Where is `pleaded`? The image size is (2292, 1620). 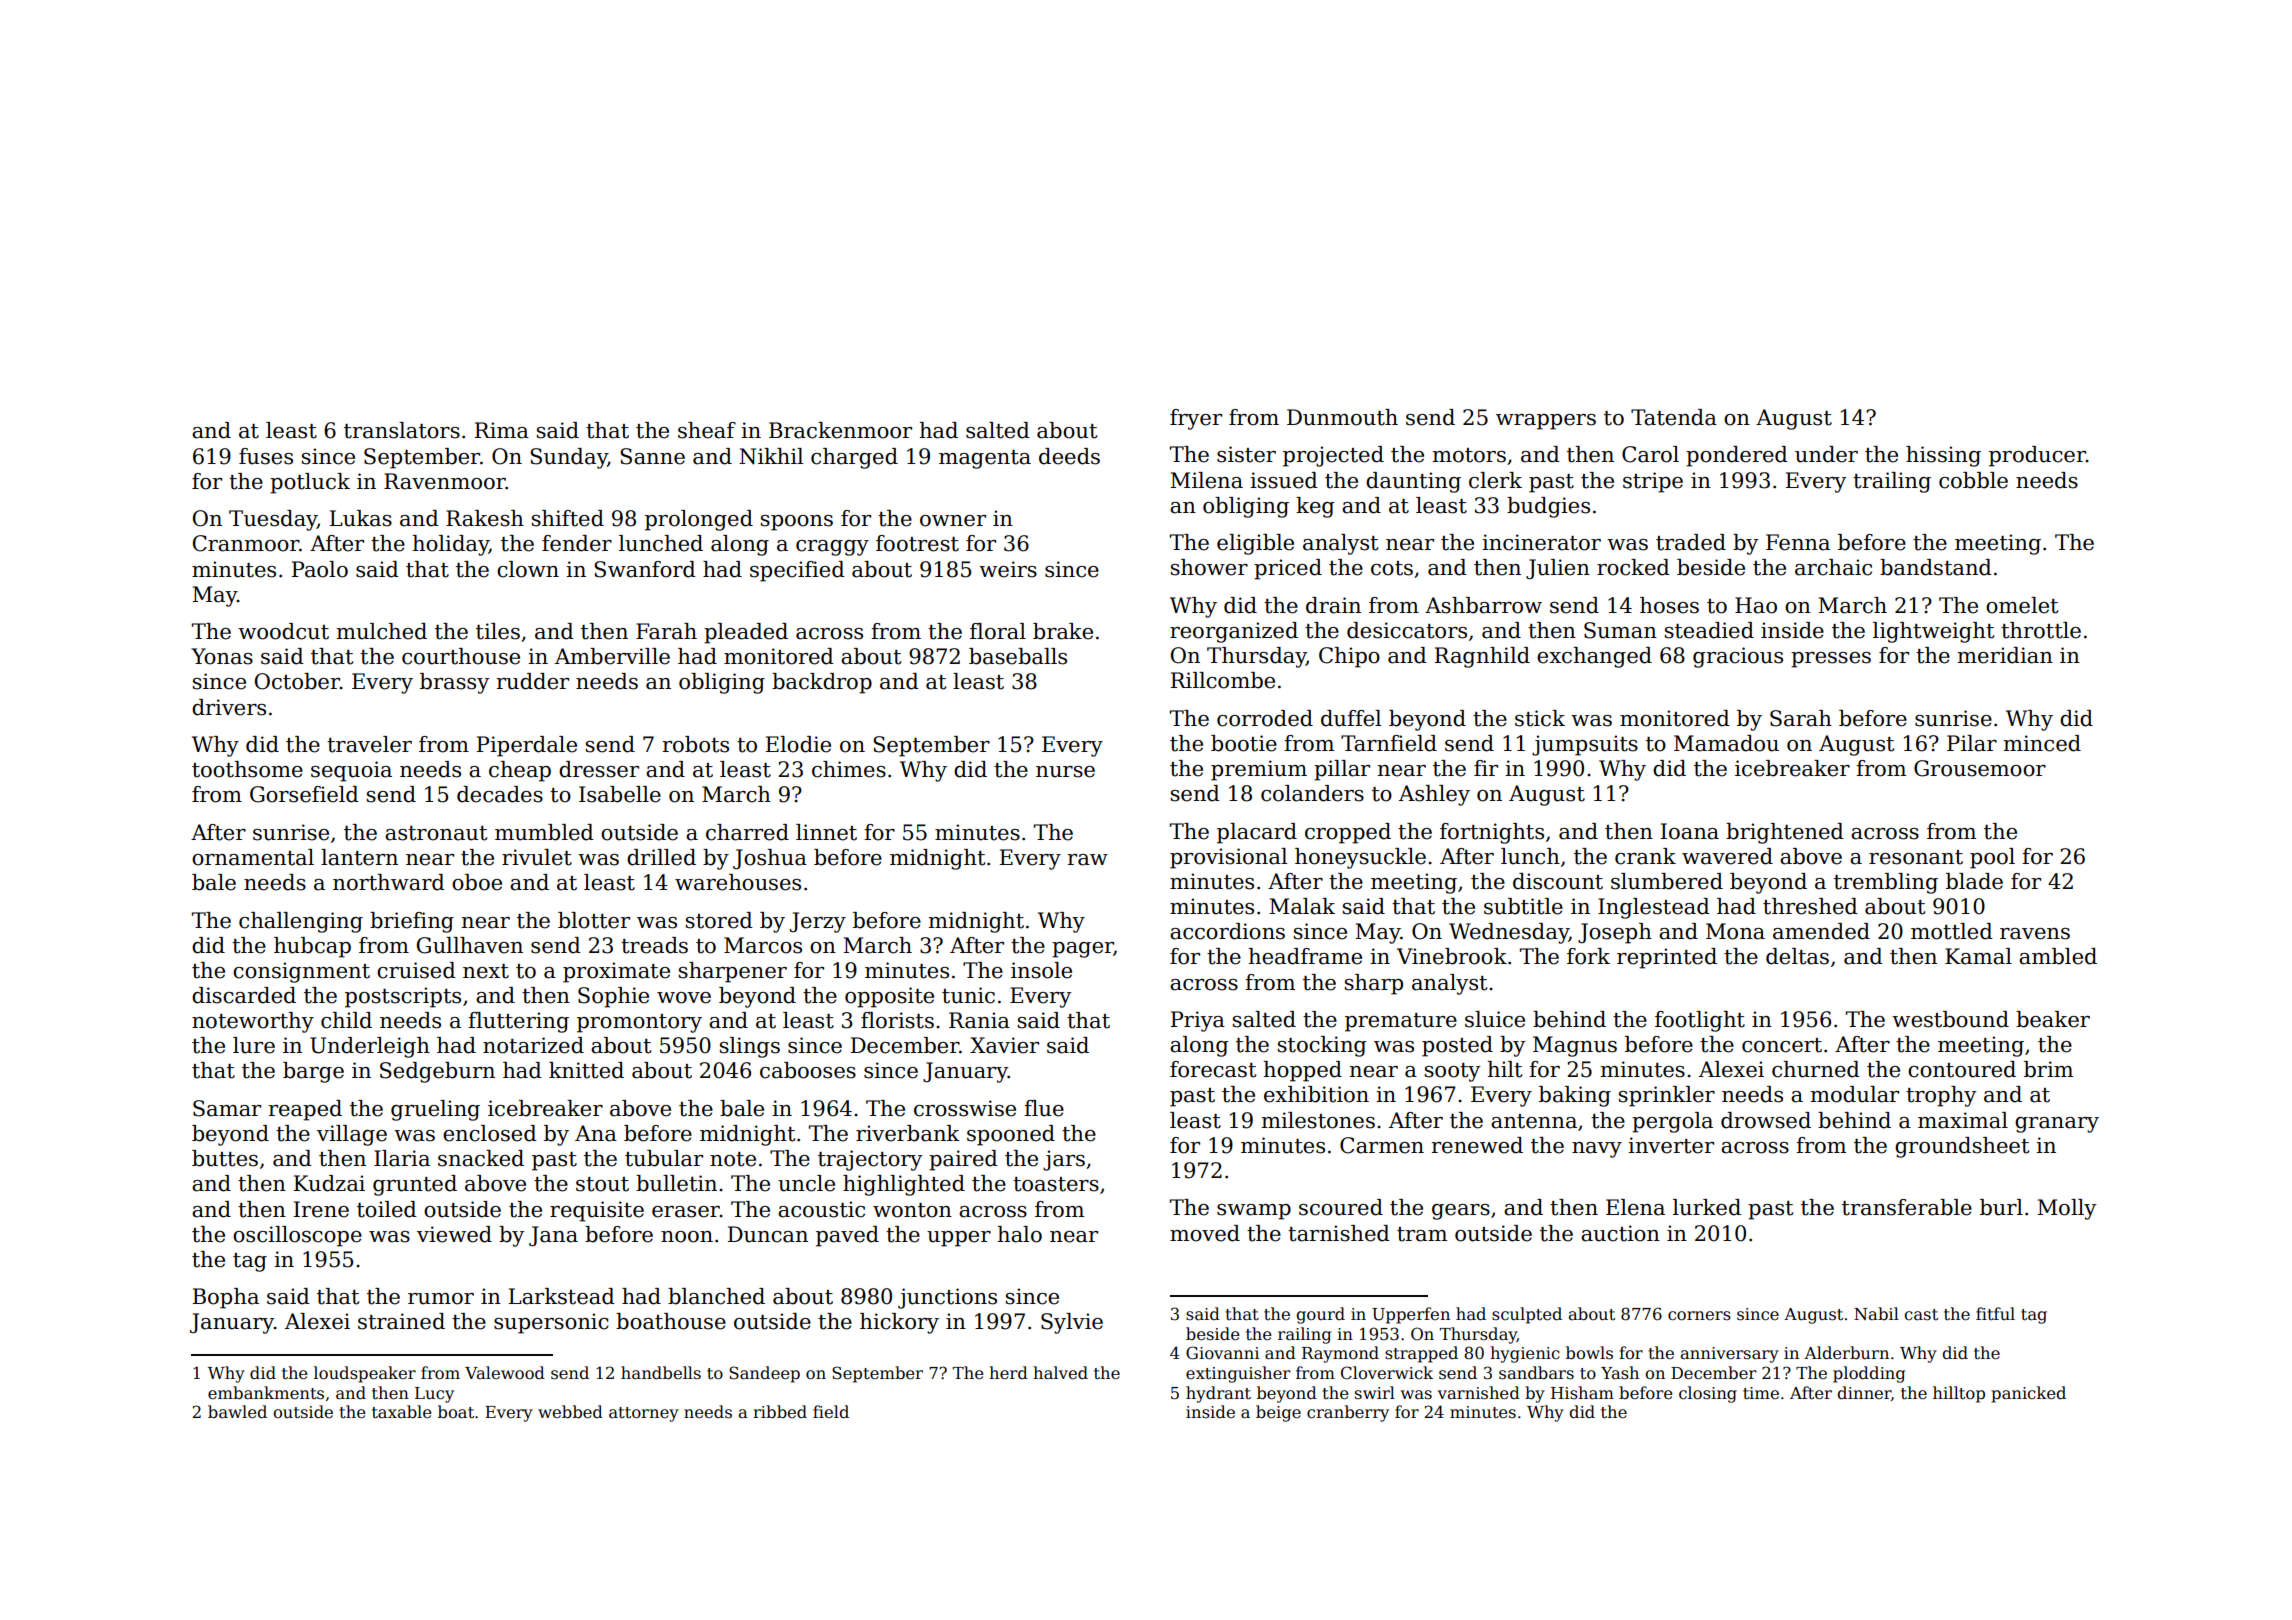
pleaded is located at coordinates (746, 633).
